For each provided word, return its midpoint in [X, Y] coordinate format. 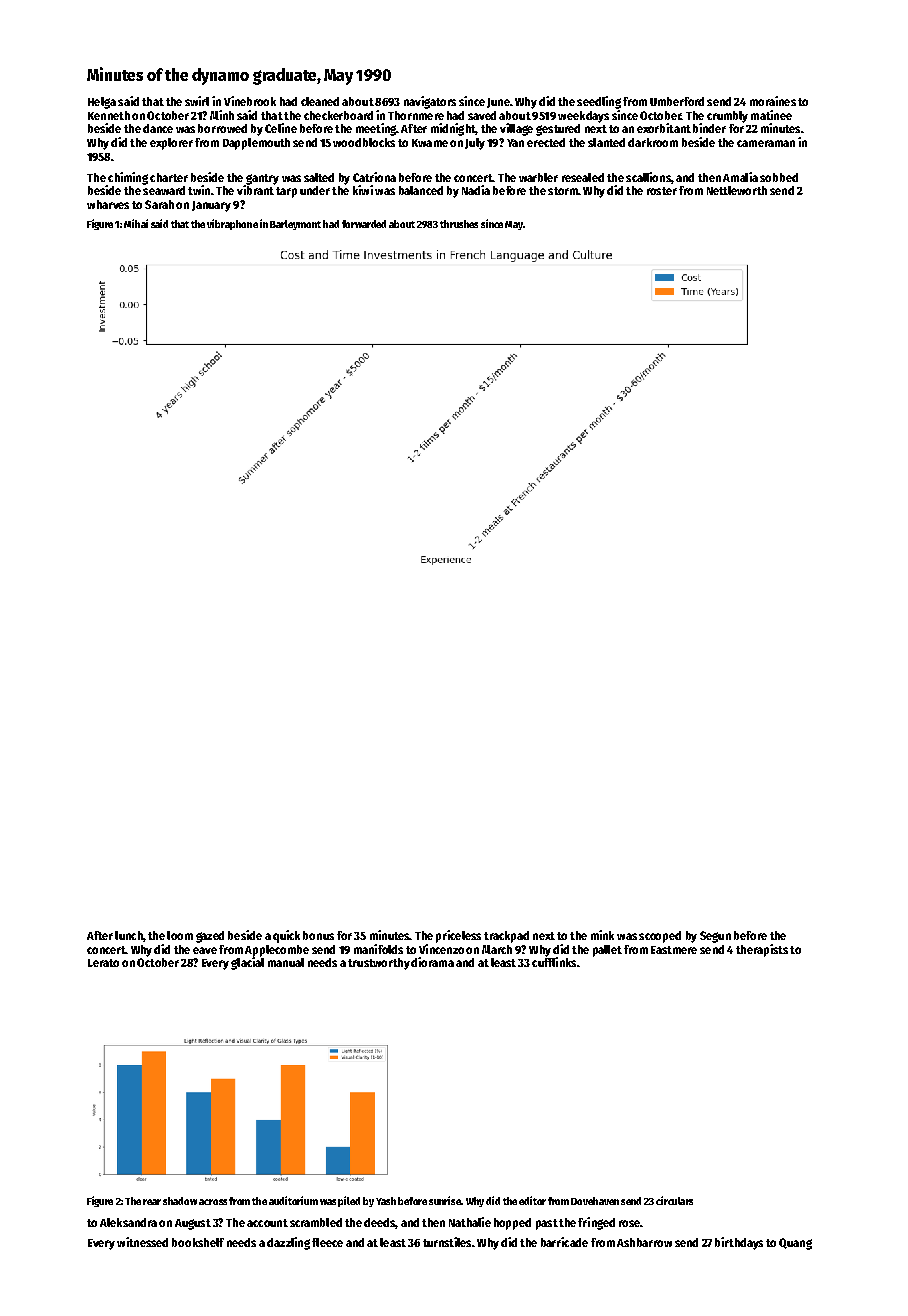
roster [662, 191]
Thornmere [416, 115]
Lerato [103, 963]
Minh [222, 115]
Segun [715, 937]
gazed [210, 937]
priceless [458, 936]
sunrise [445, 1200]
